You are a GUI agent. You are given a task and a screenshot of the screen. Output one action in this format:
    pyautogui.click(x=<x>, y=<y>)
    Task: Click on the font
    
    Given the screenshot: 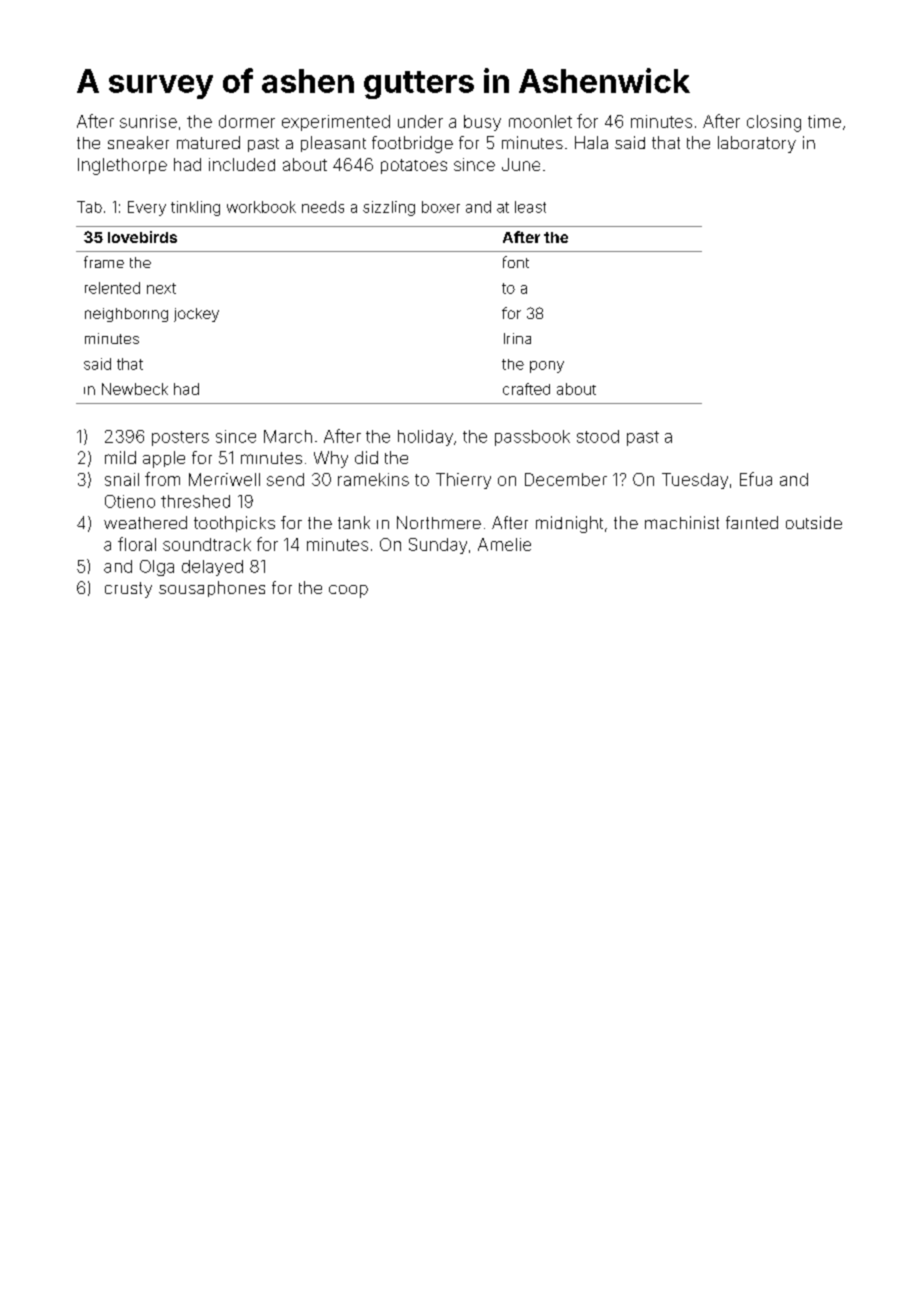 What is the action you would take?
    pyautogui.click(x=516, y=262)
